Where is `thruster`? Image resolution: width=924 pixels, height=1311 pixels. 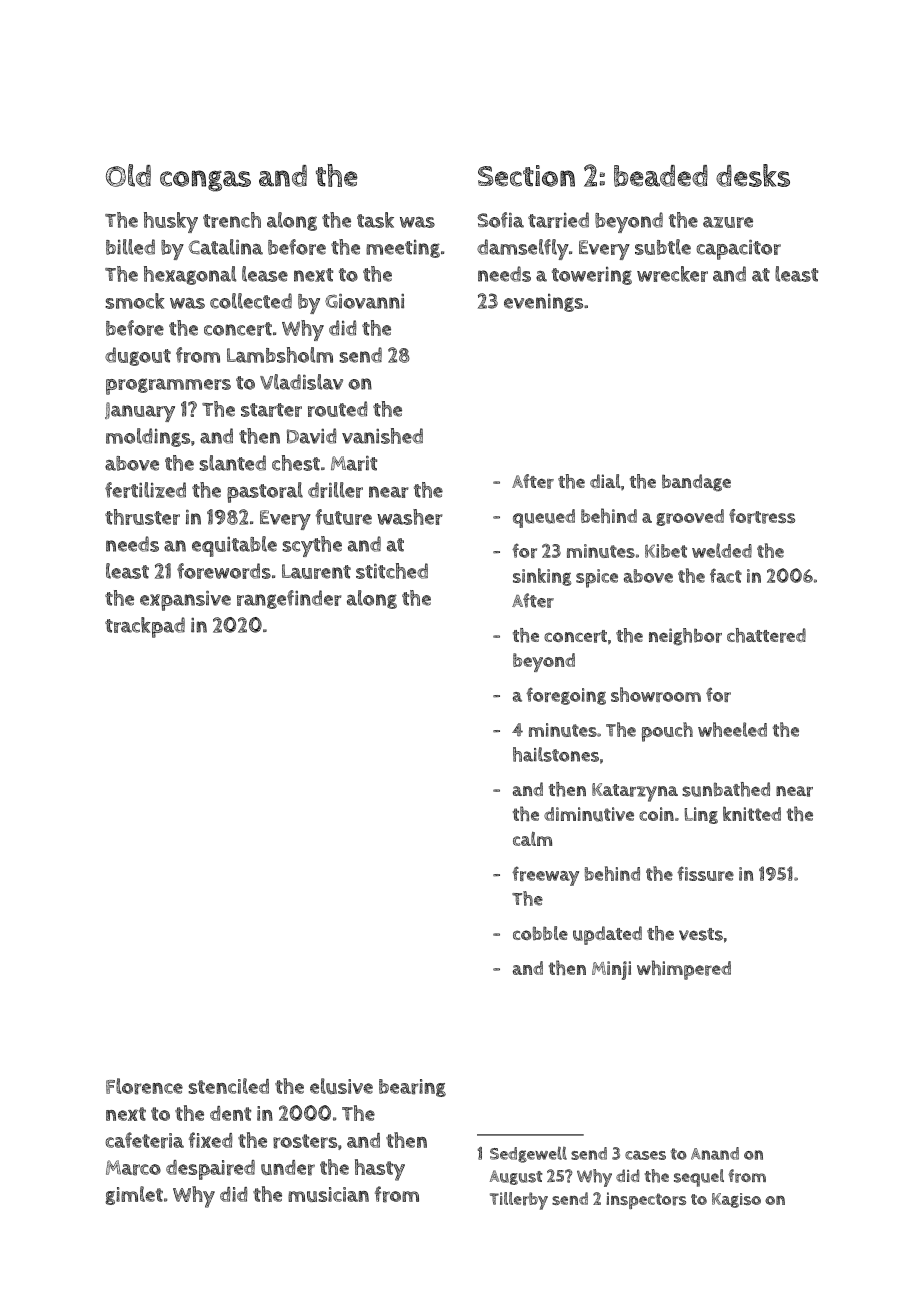
thruster is located at coordinates (142, 517).
